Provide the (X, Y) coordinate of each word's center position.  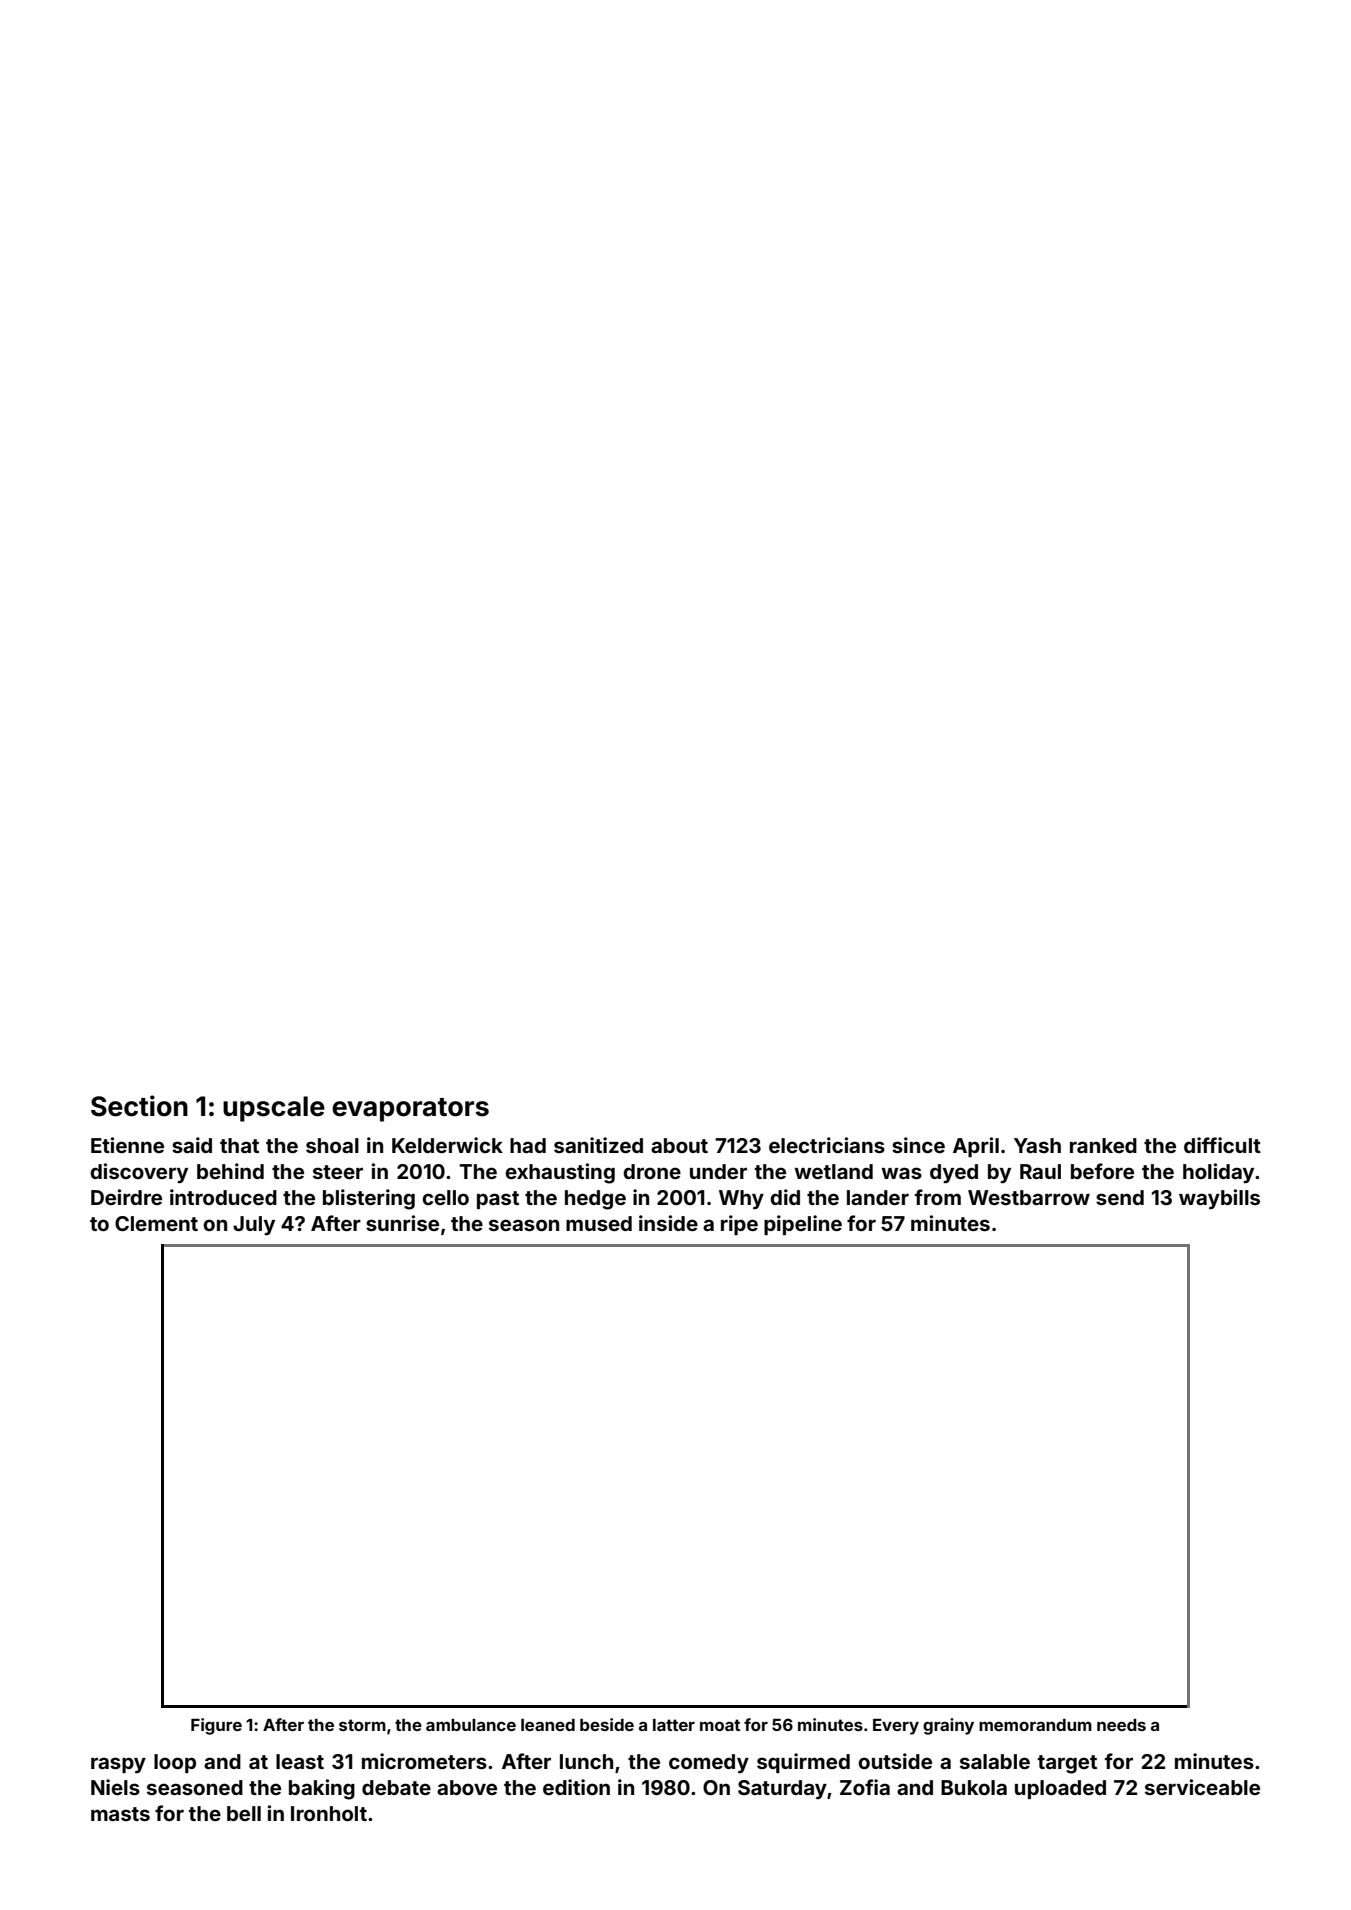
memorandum (1035, 1725)
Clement (156, 1223)
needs (1121, 1725)
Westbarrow (1029, 1197)
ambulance (471, 1725)
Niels (115, 1787)
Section (139, 1106)
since (918, 1145)
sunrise (402, 1223)
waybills (1219, 1199)
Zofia (865, 1787)
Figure (216, 1726)
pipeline (803, 1225)
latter (674, 1725)
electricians (827, 1145)
